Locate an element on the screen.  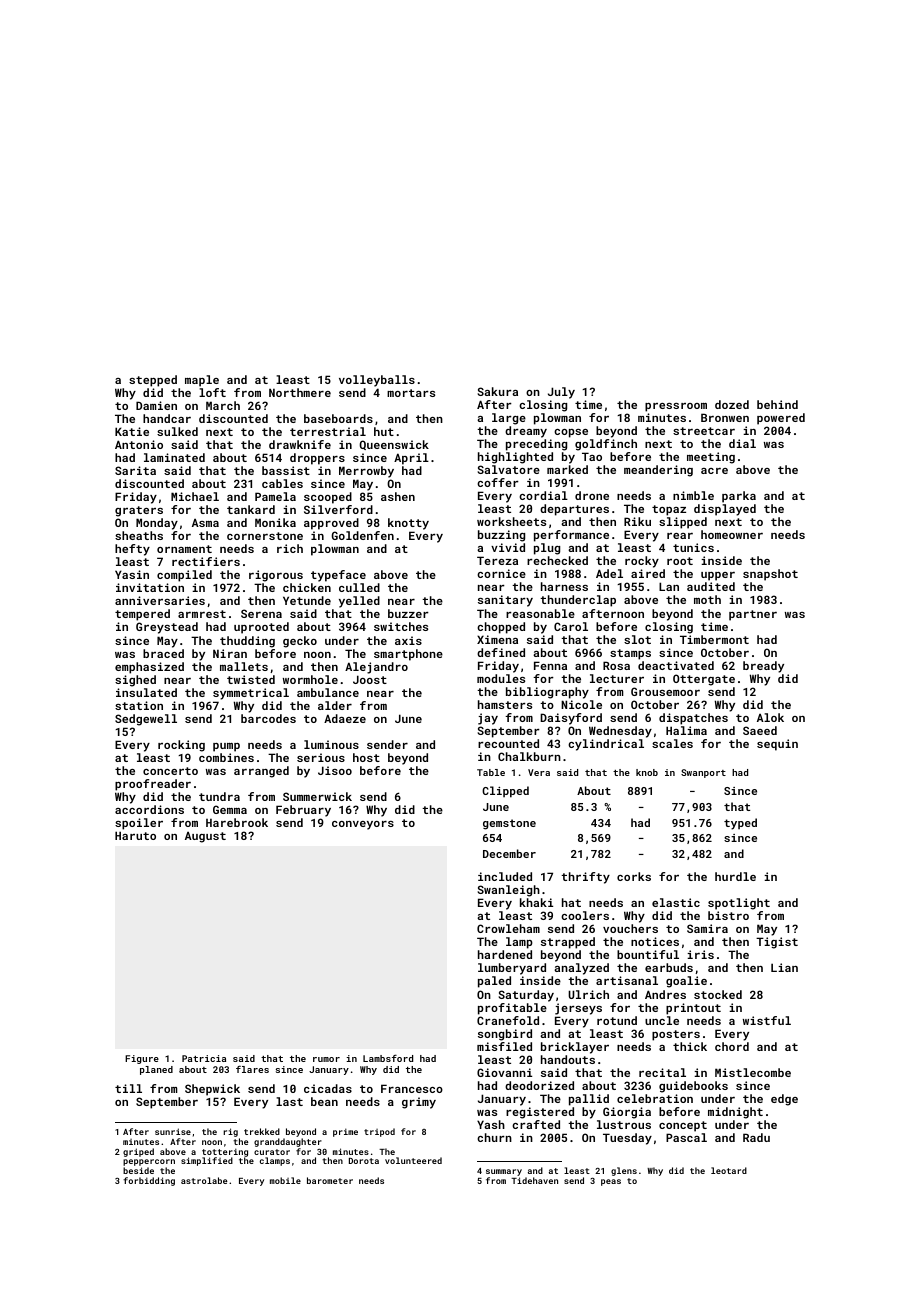
lecturer is located at coordinates (617, 678).
